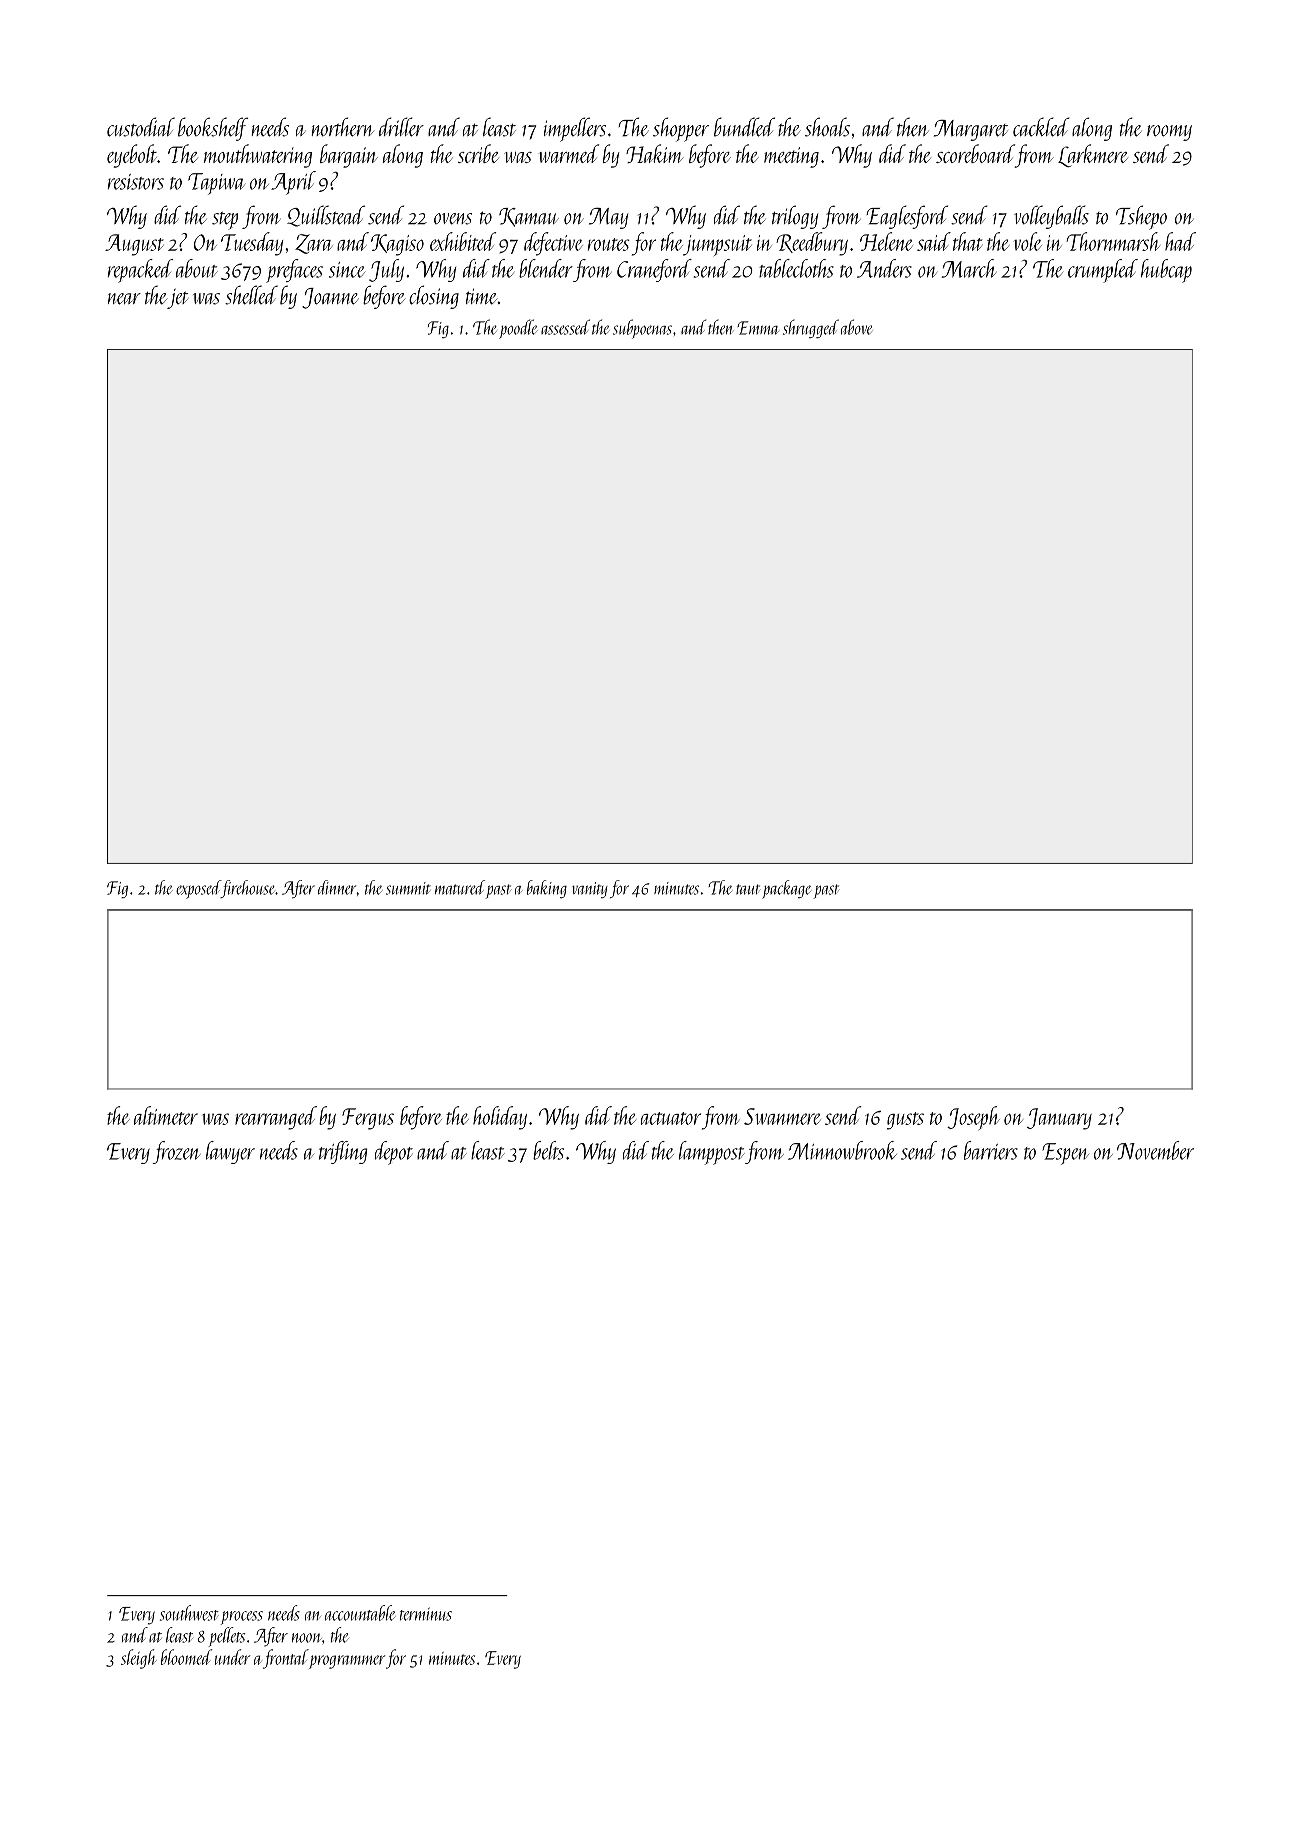 This screenshot has width=1300, height=1839. I want to click on driller, so click(401, 127).
